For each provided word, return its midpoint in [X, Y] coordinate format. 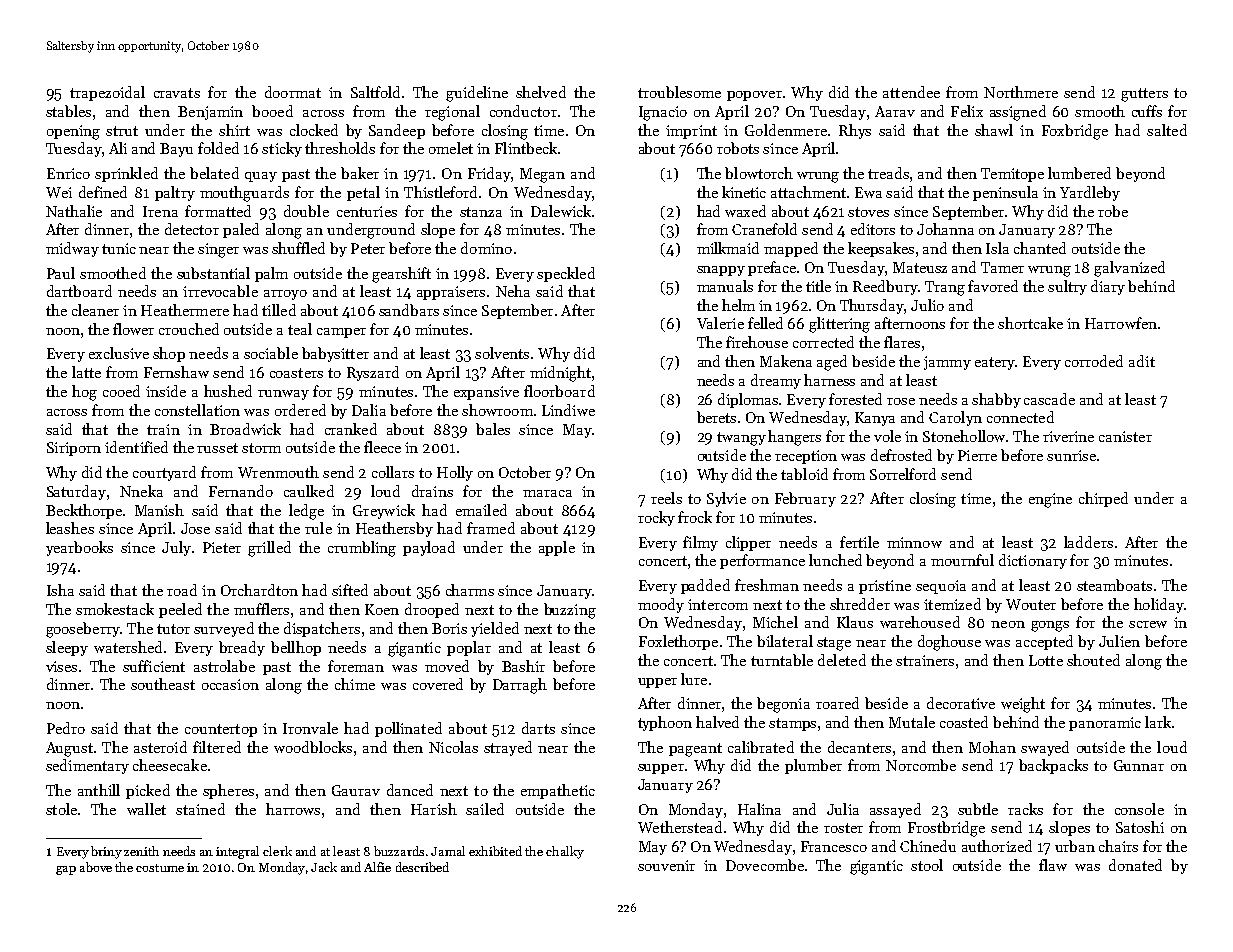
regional [452, 113]
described [422, 867]
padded [705, 586]
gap [66, 870]
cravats [177, 93]
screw [1148, 624]
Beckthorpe [84, 511]
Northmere [1021, 92]
